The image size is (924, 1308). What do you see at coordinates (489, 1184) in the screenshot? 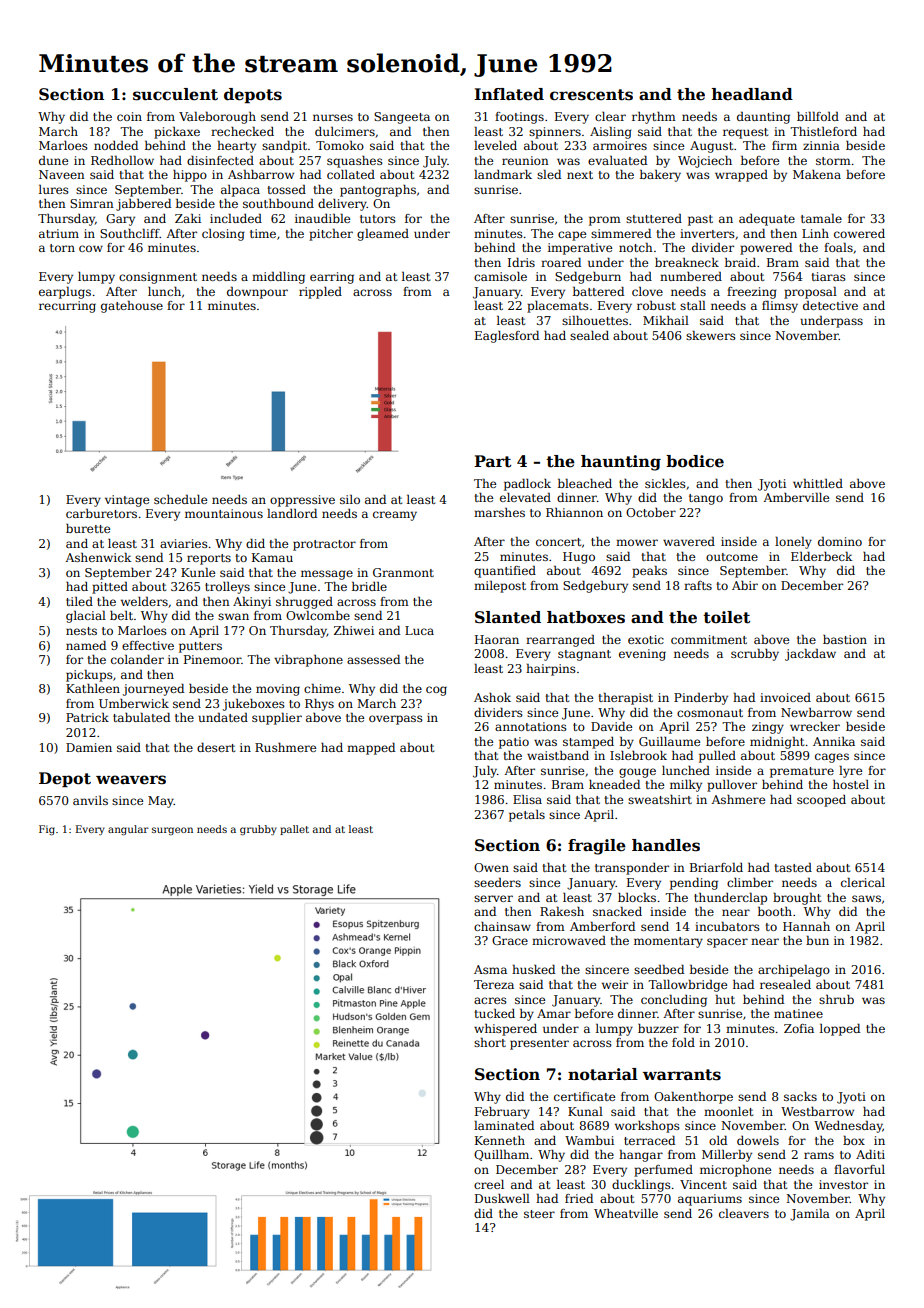
I see `creel` at bounding box center [489, 1184].
